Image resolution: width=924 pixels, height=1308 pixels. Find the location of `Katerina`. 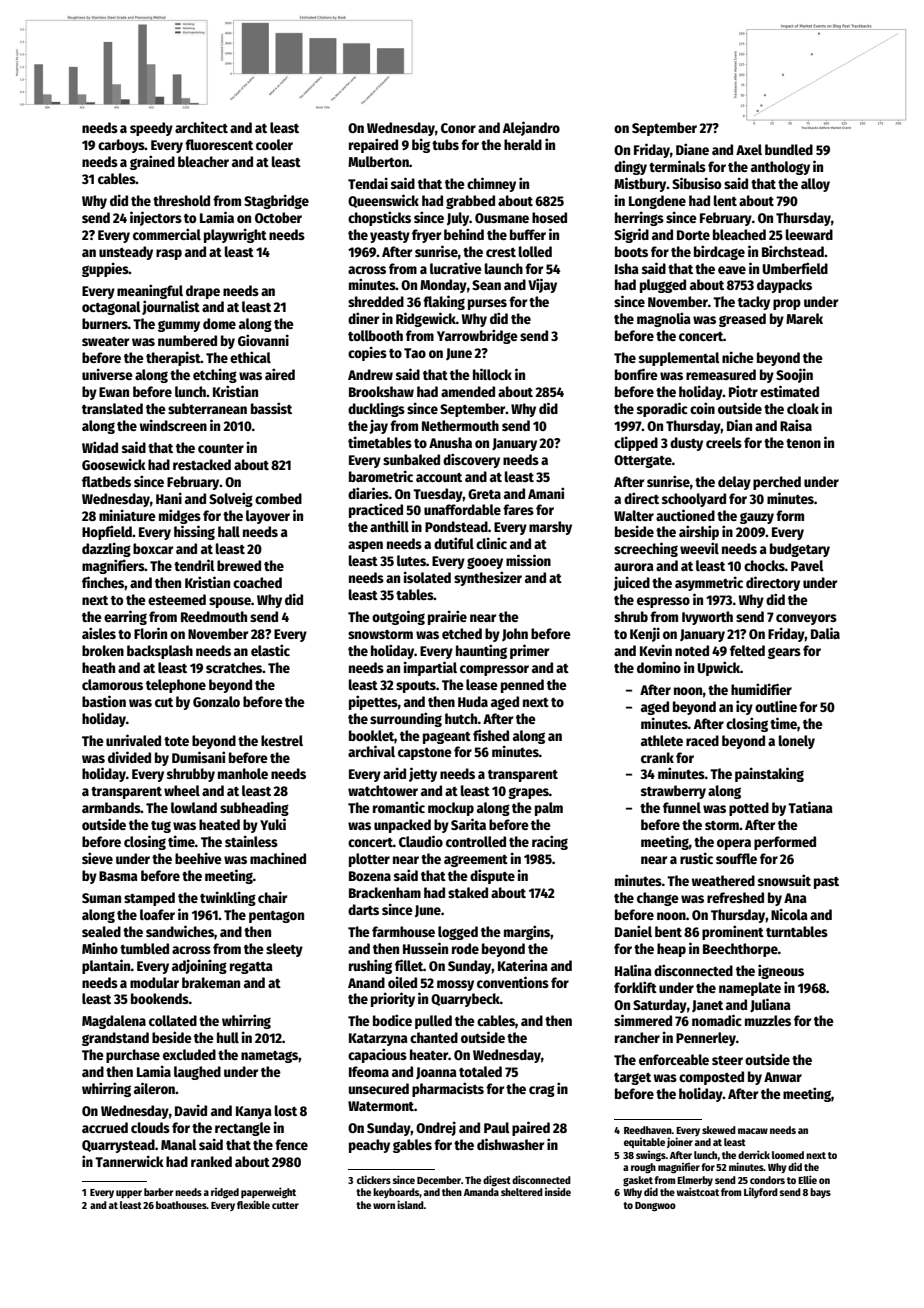

Katerina is located at coordinates (523, 965).
